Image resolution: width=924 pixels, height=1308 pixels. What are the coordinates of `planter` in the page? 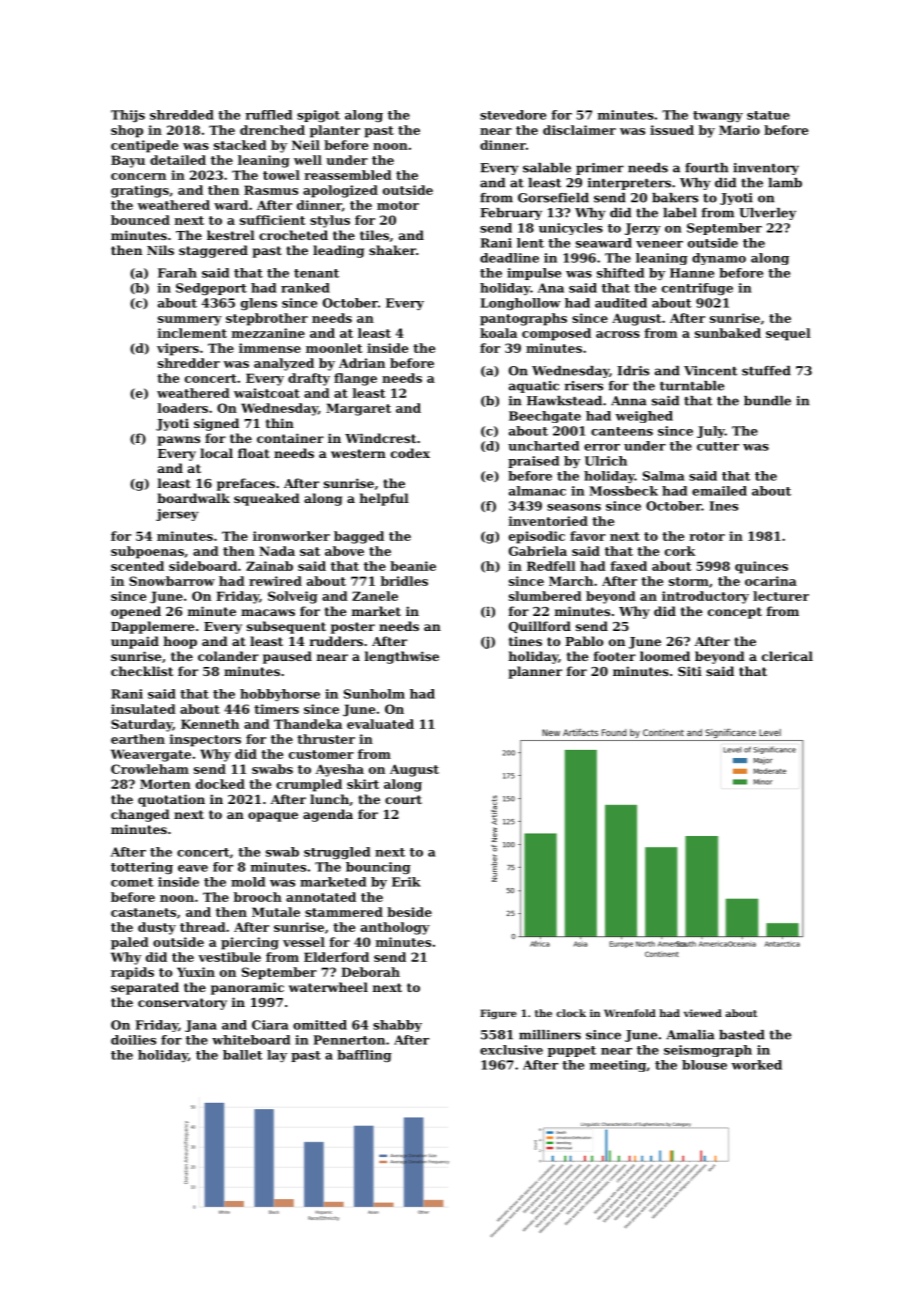 It's located at (335, 131).
